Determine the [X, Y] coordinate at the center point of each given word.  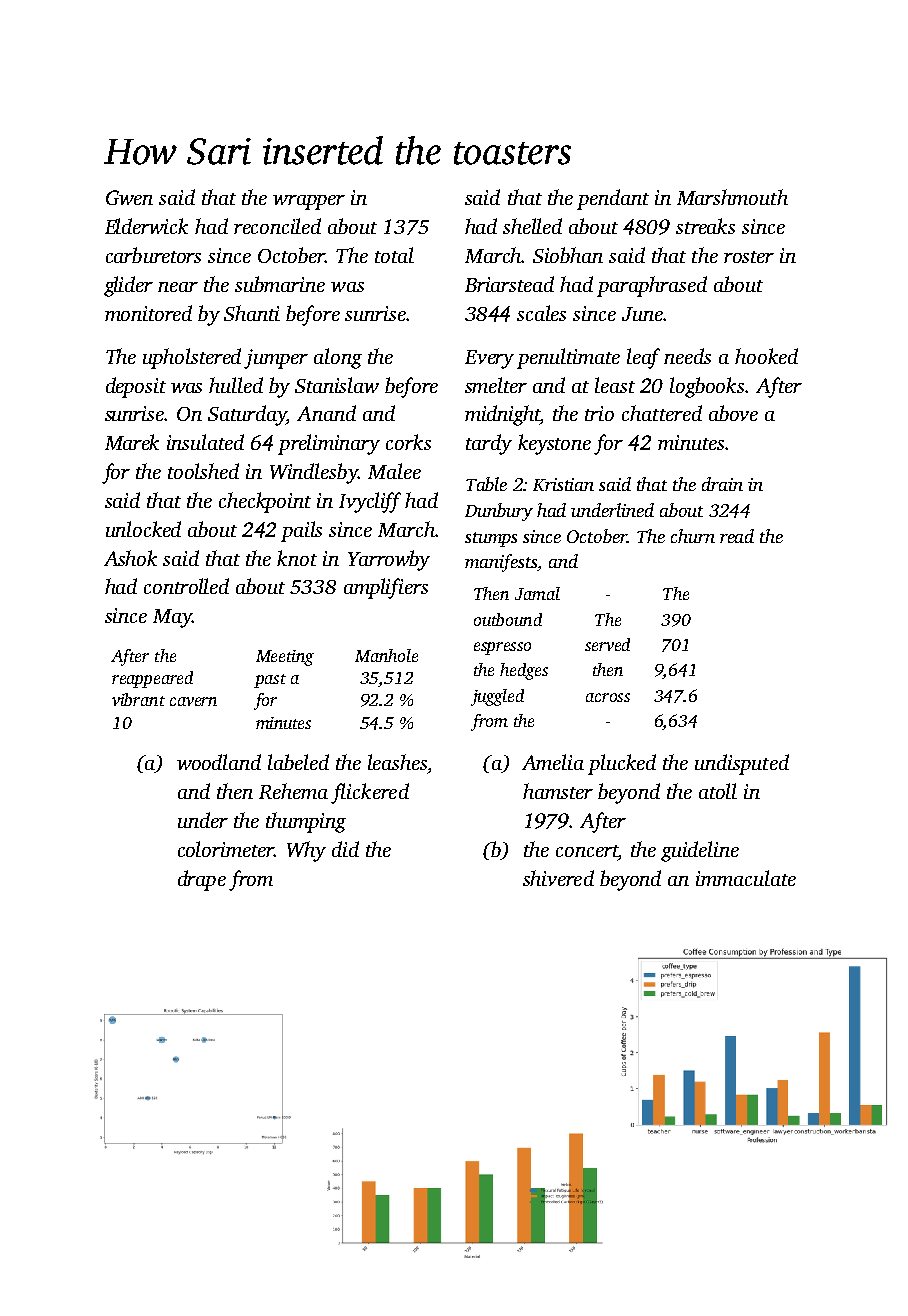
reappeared [152, 679]
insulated [205, 442]
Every [489, 359]
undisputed [742, 764]
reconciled [277, 226]
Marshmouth [732, 197]
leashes [397, 762]
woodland [219, 762]
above [733, 413]
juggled [497, 697]
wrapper [309, 202]
